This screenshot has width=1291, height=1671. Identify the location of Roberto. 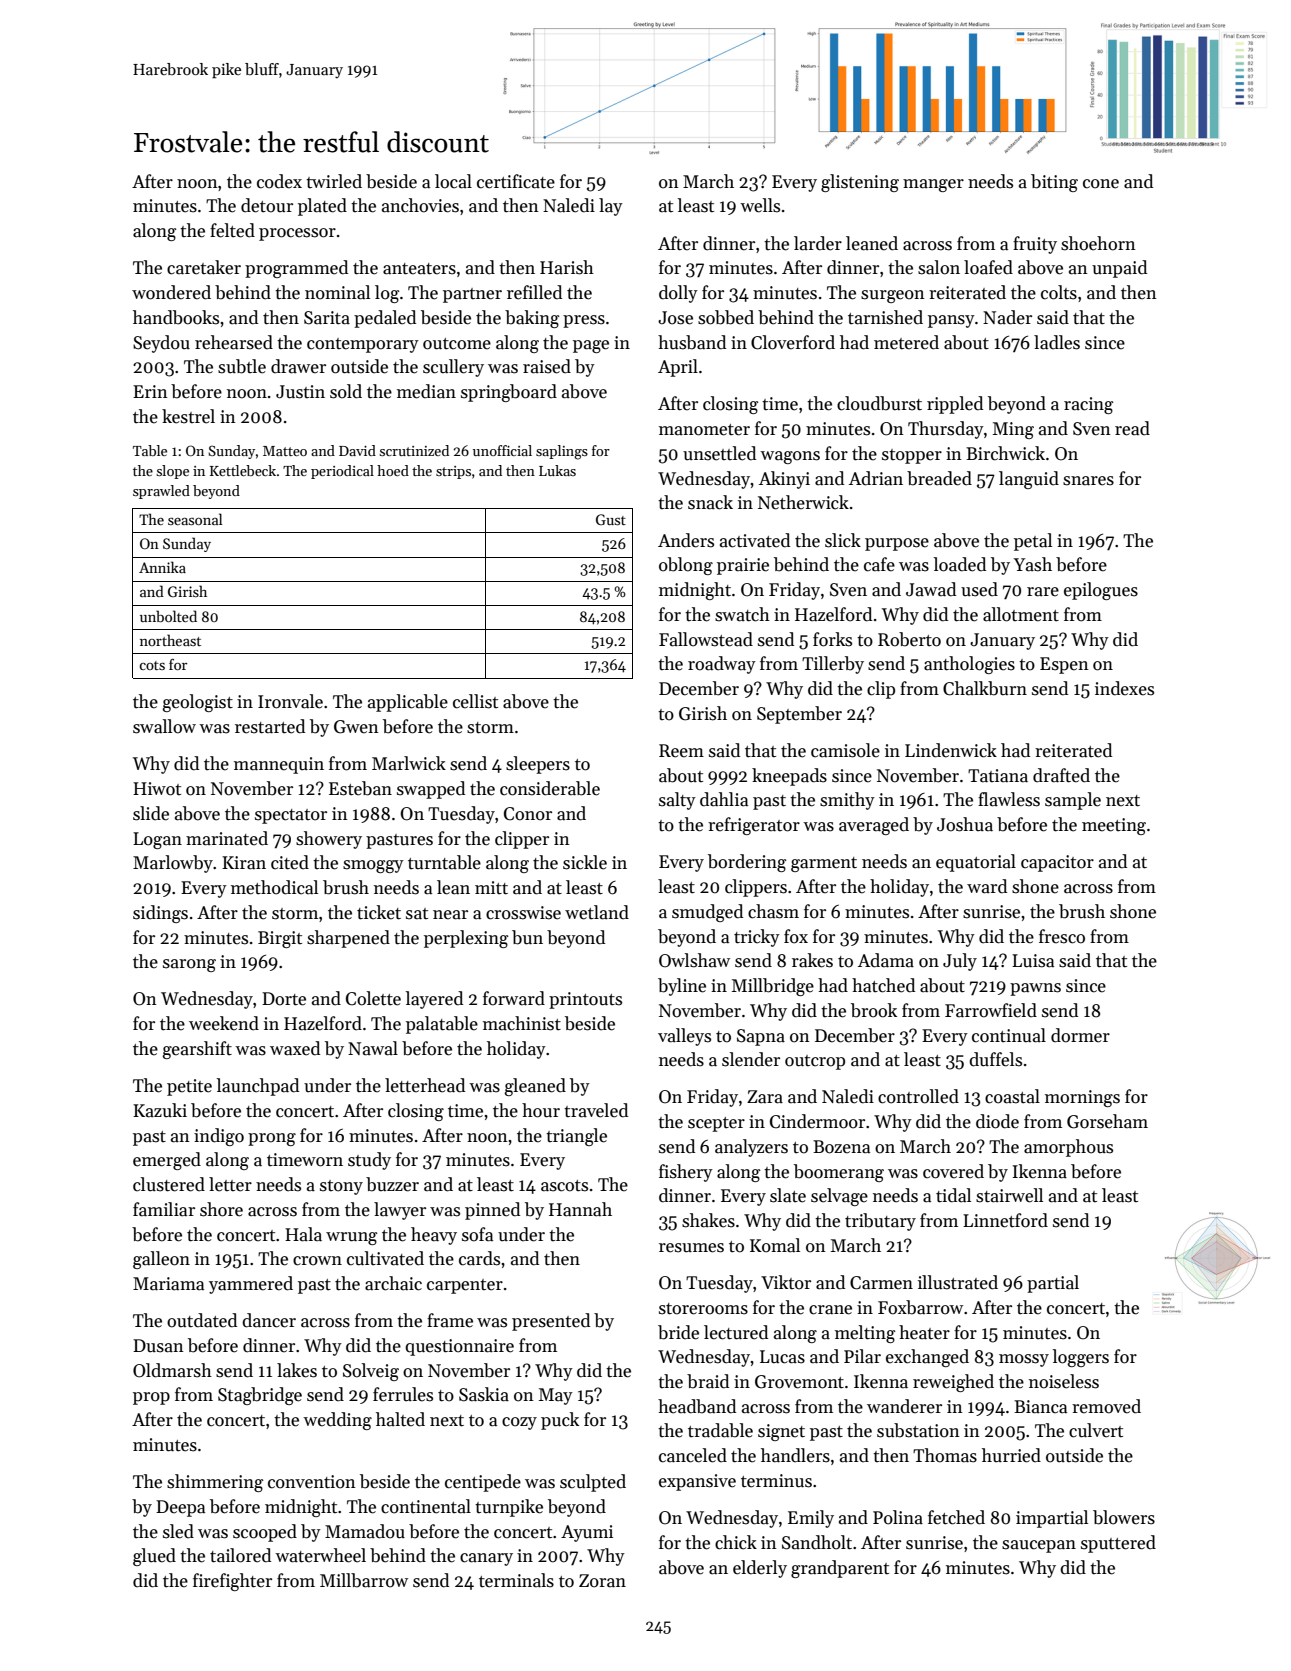
(909, 639).
